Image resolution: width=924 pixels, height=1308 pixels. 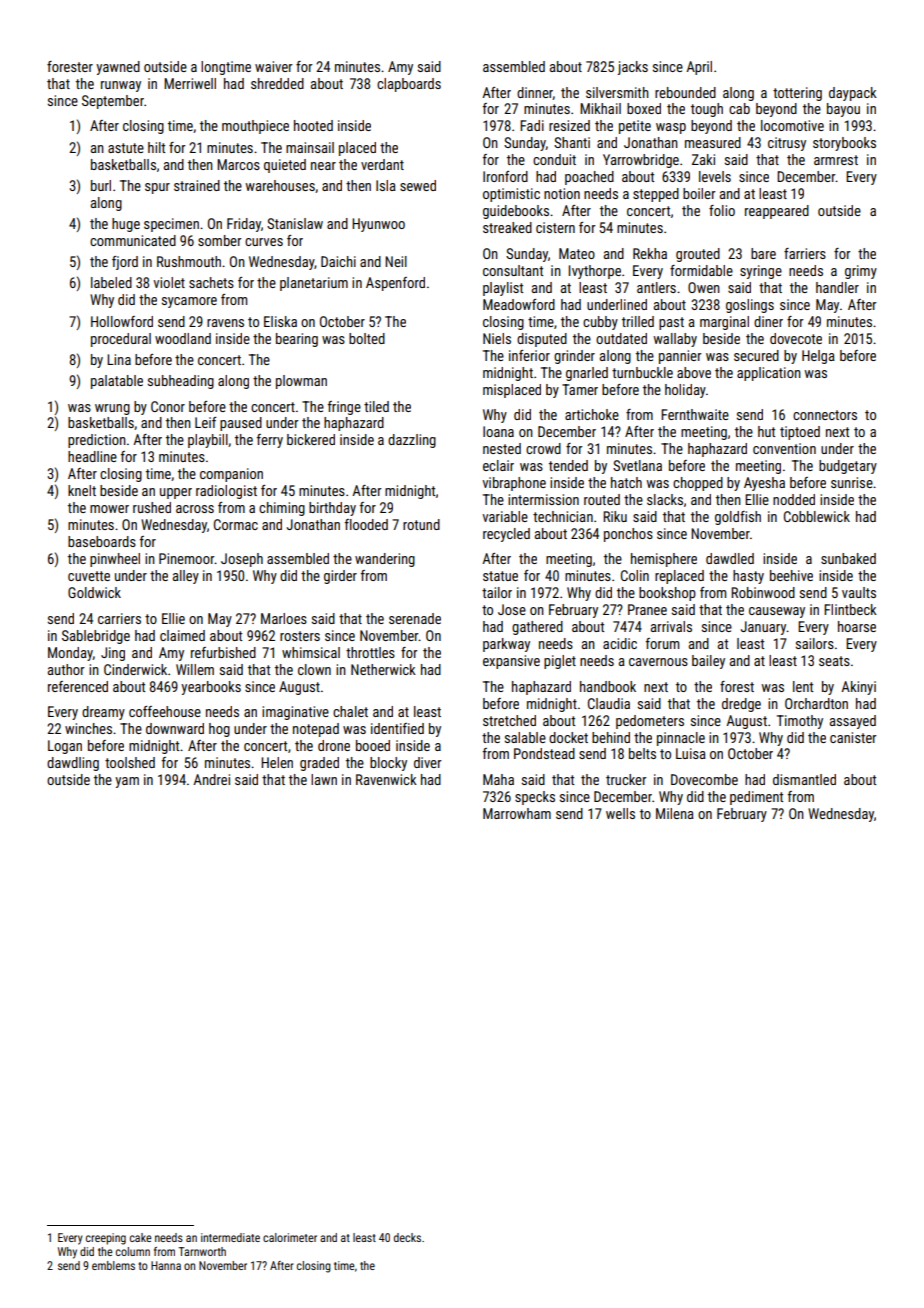 I want to click on astute, so click(x=126, y=148).
